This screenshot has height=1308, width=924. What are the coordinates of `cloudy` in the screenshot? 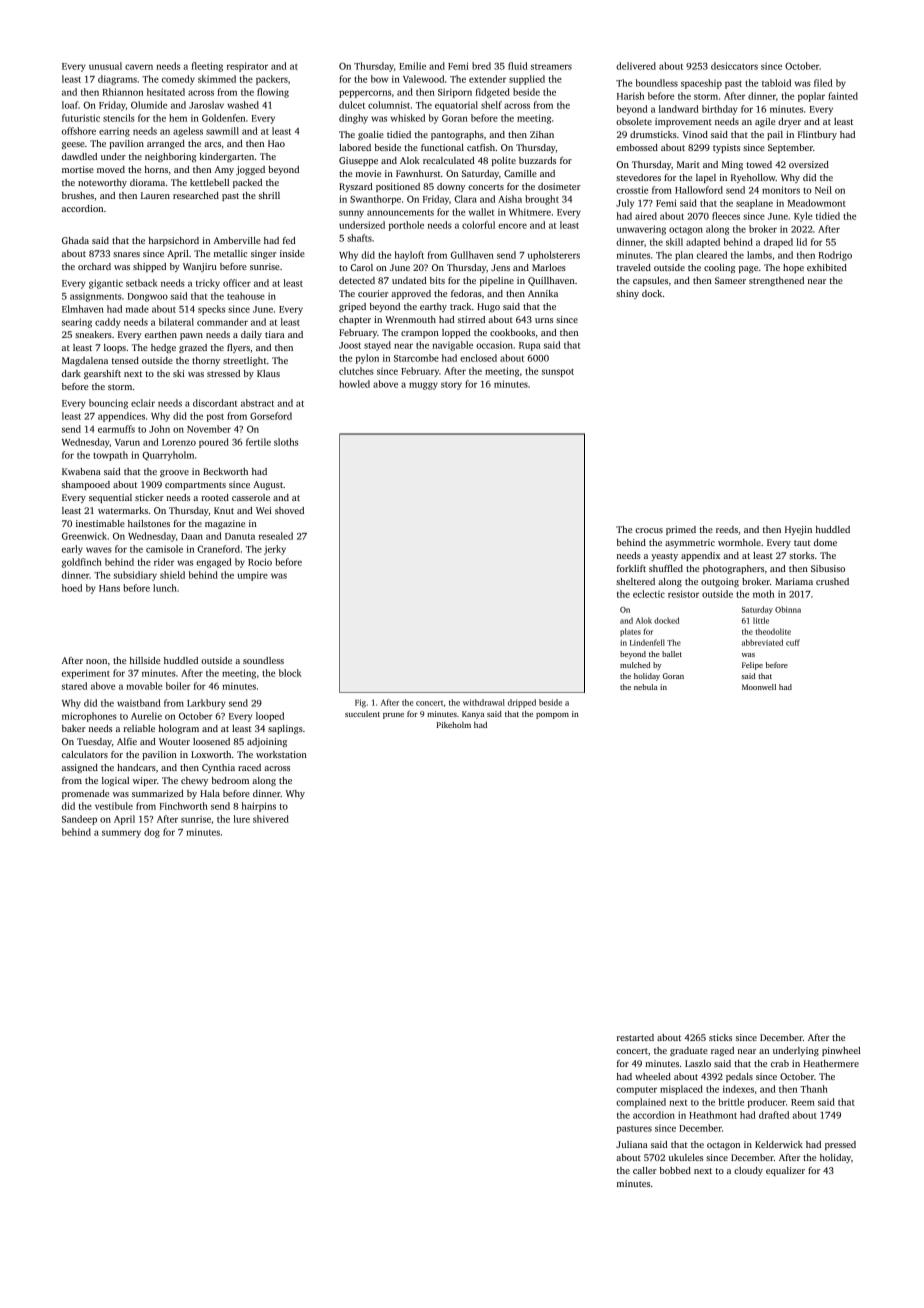 It's located at (748, 1171).
